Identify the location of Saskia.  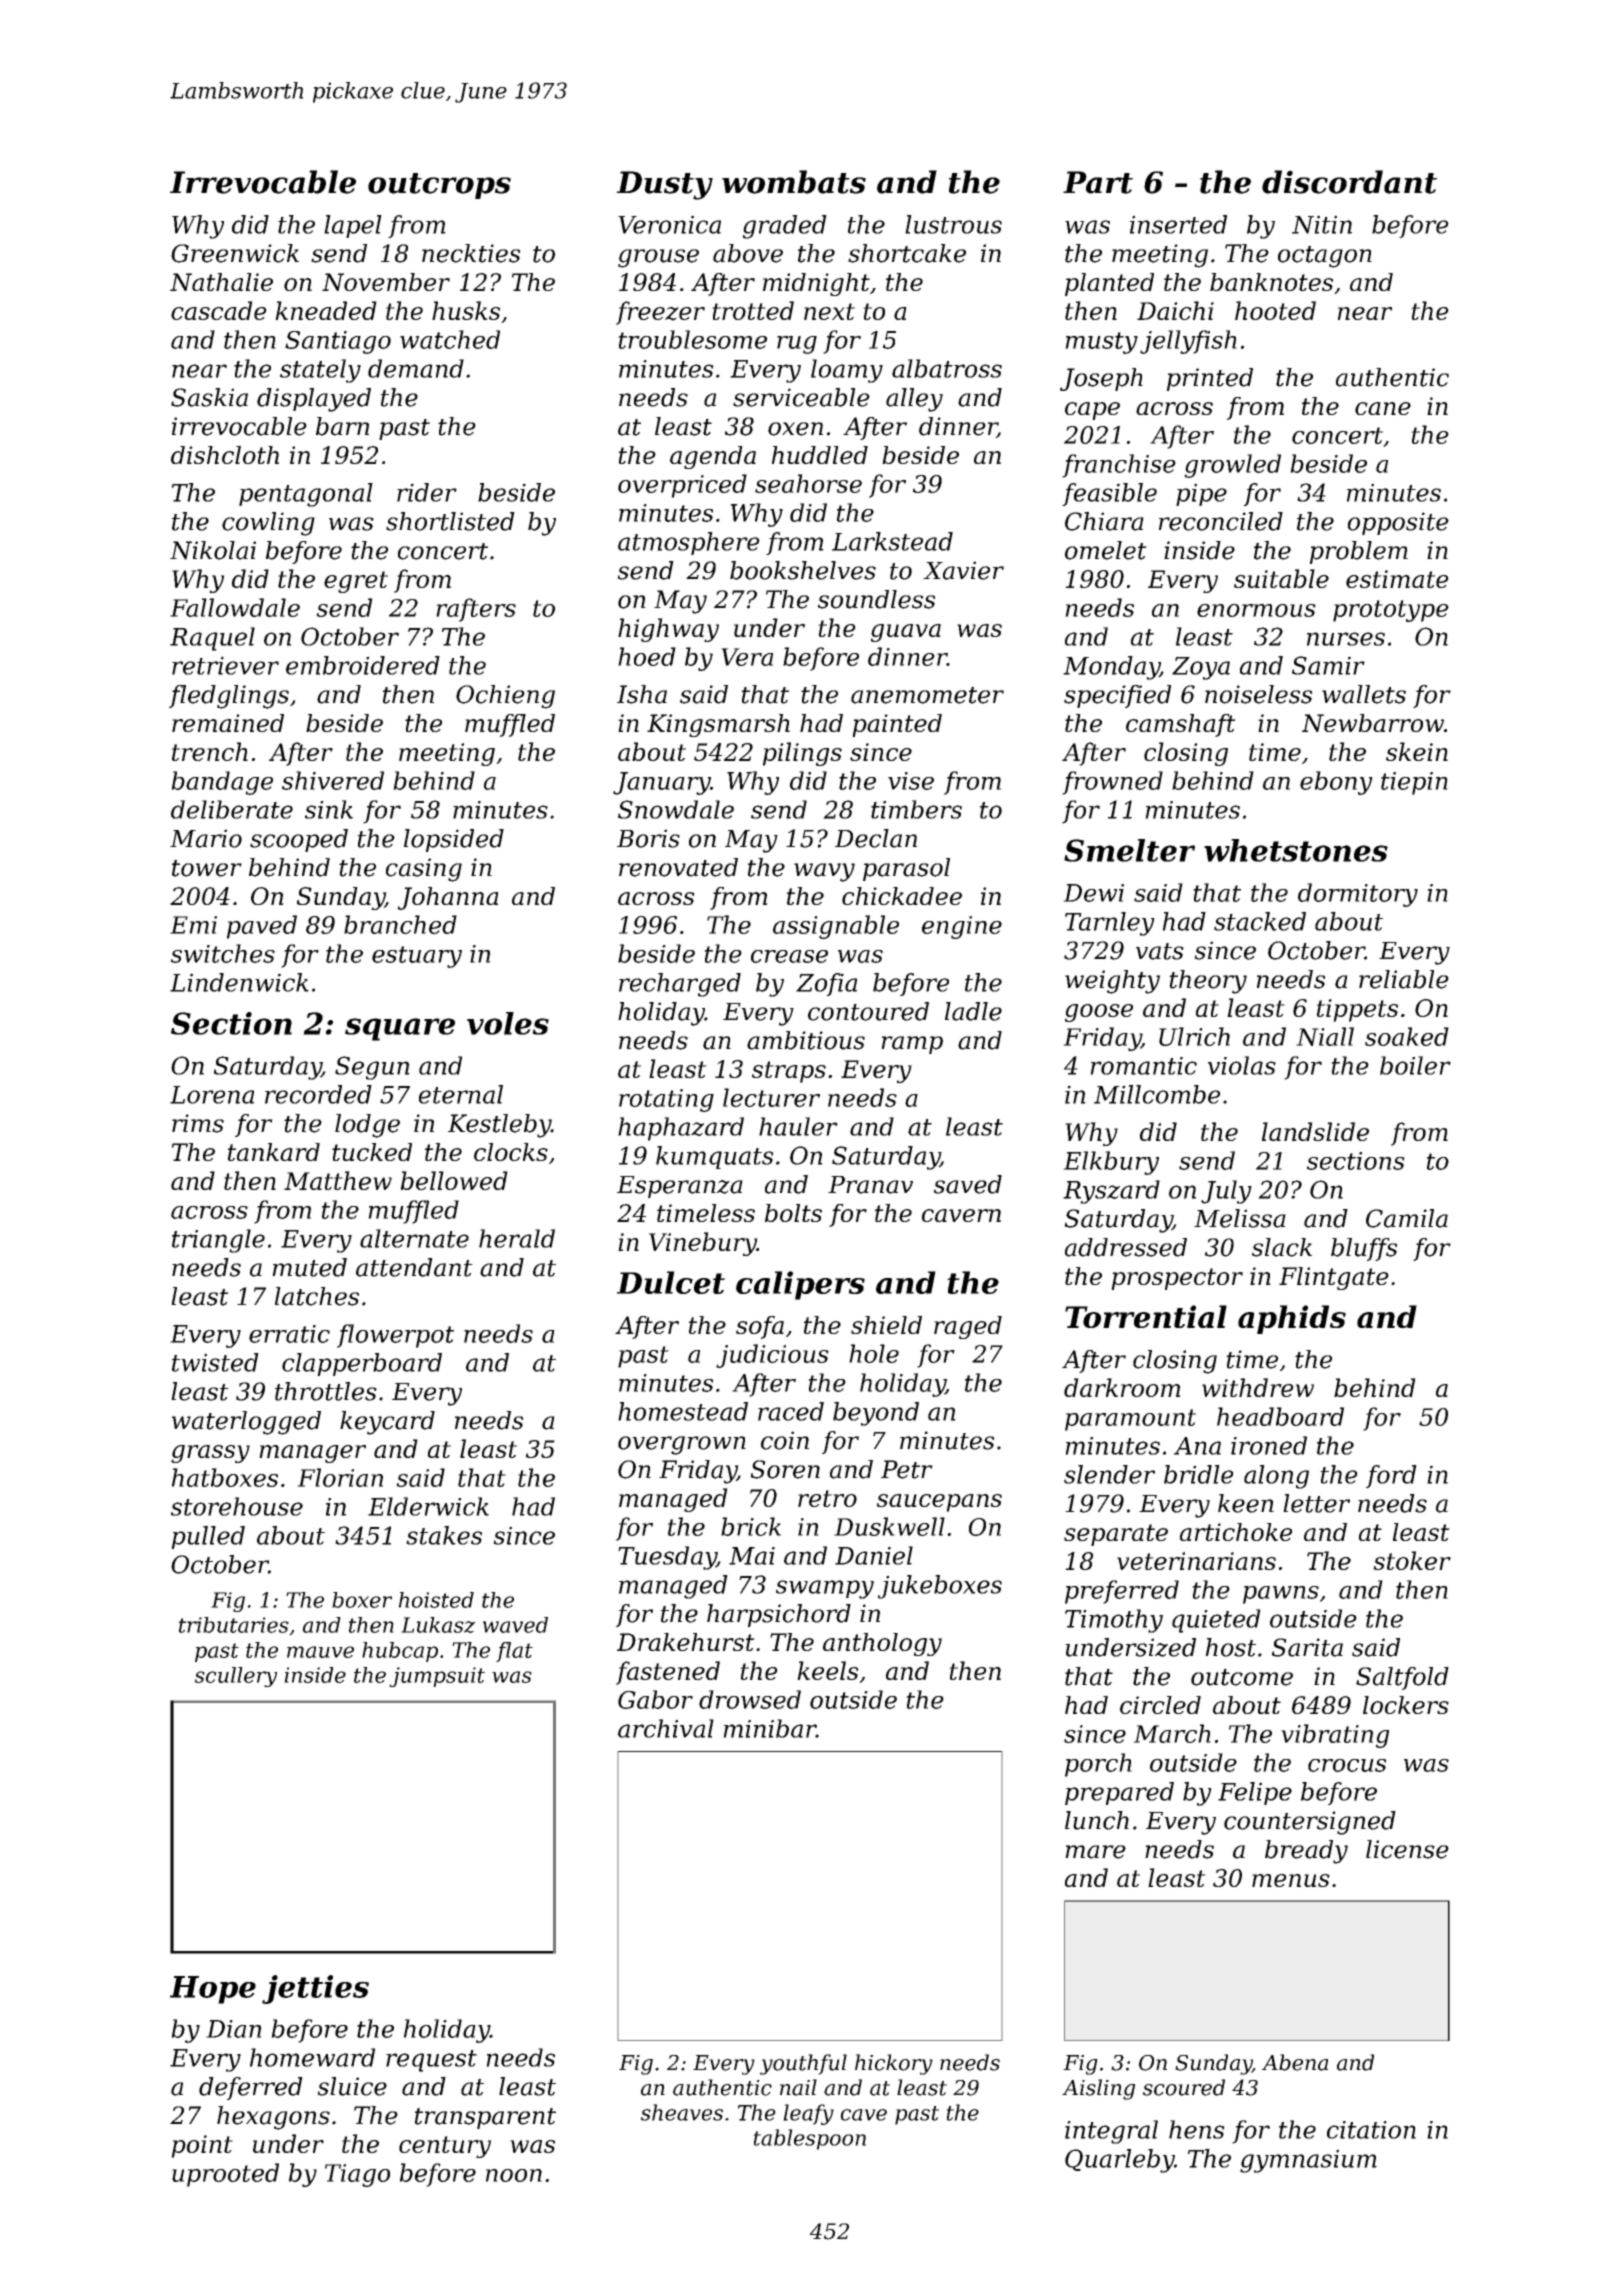
(209, 397).
